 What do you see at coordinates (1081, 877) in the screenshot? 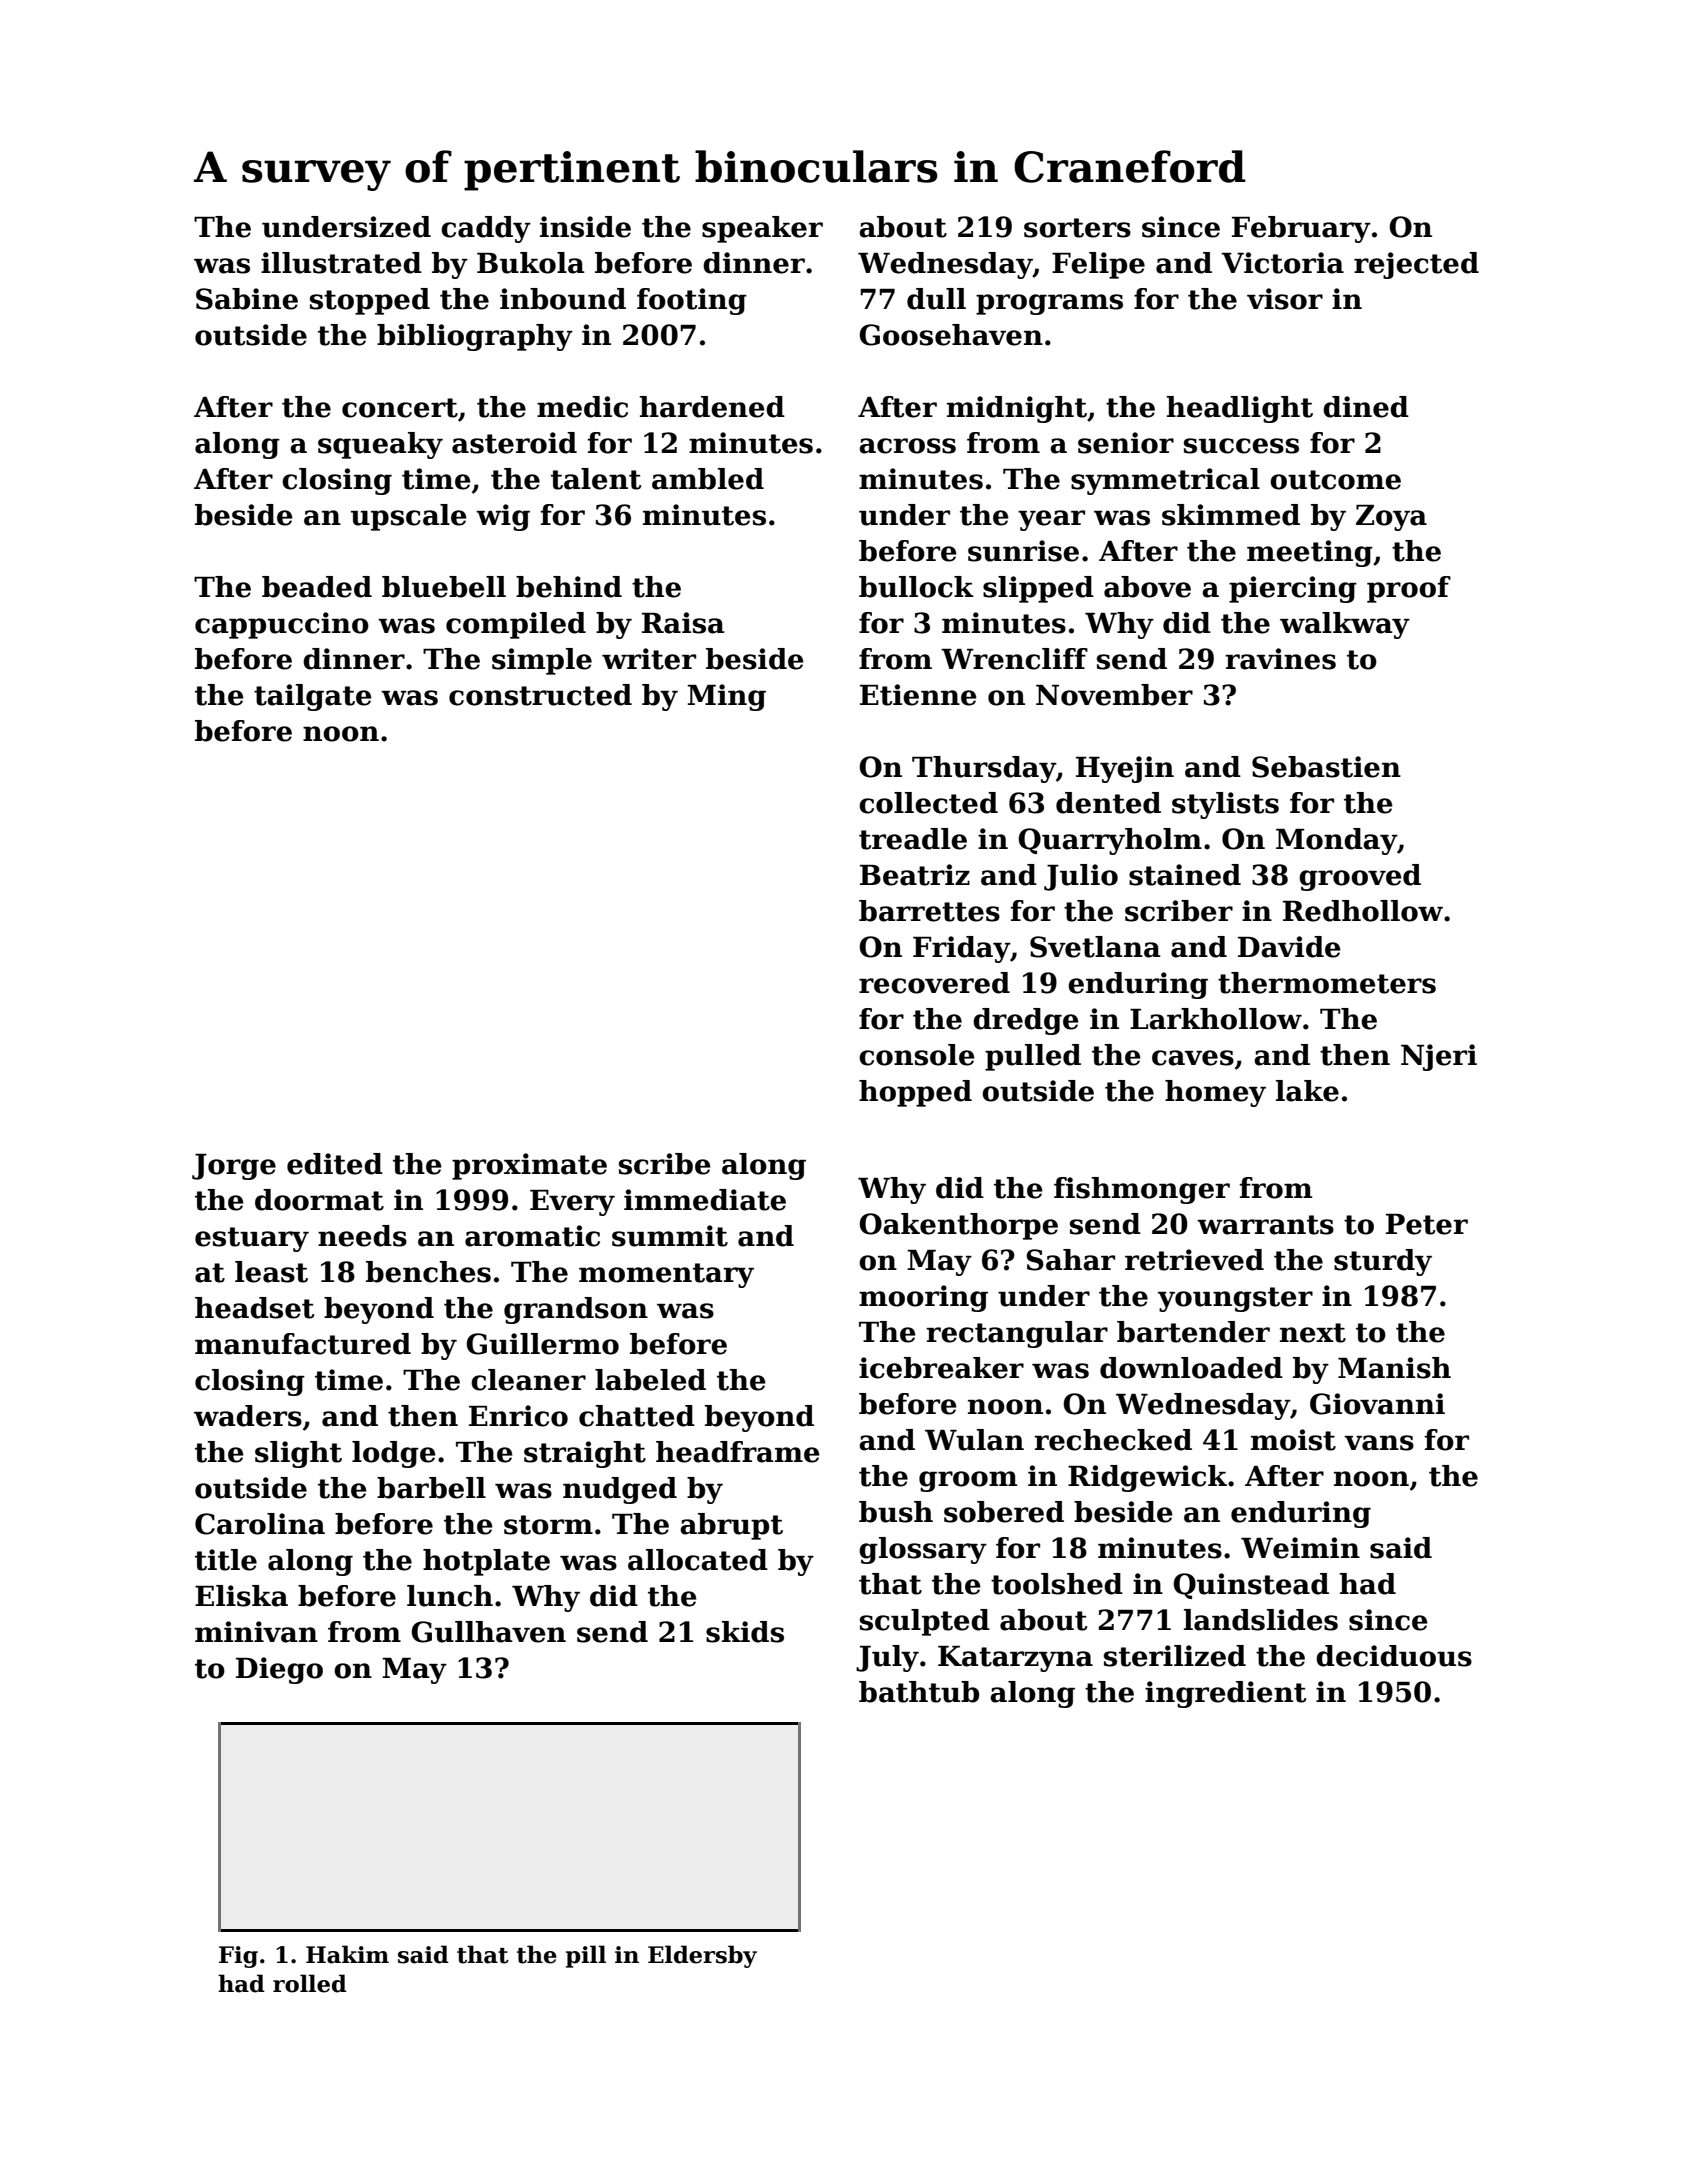
I see `Julio` at bounding box center [1081, 877].
